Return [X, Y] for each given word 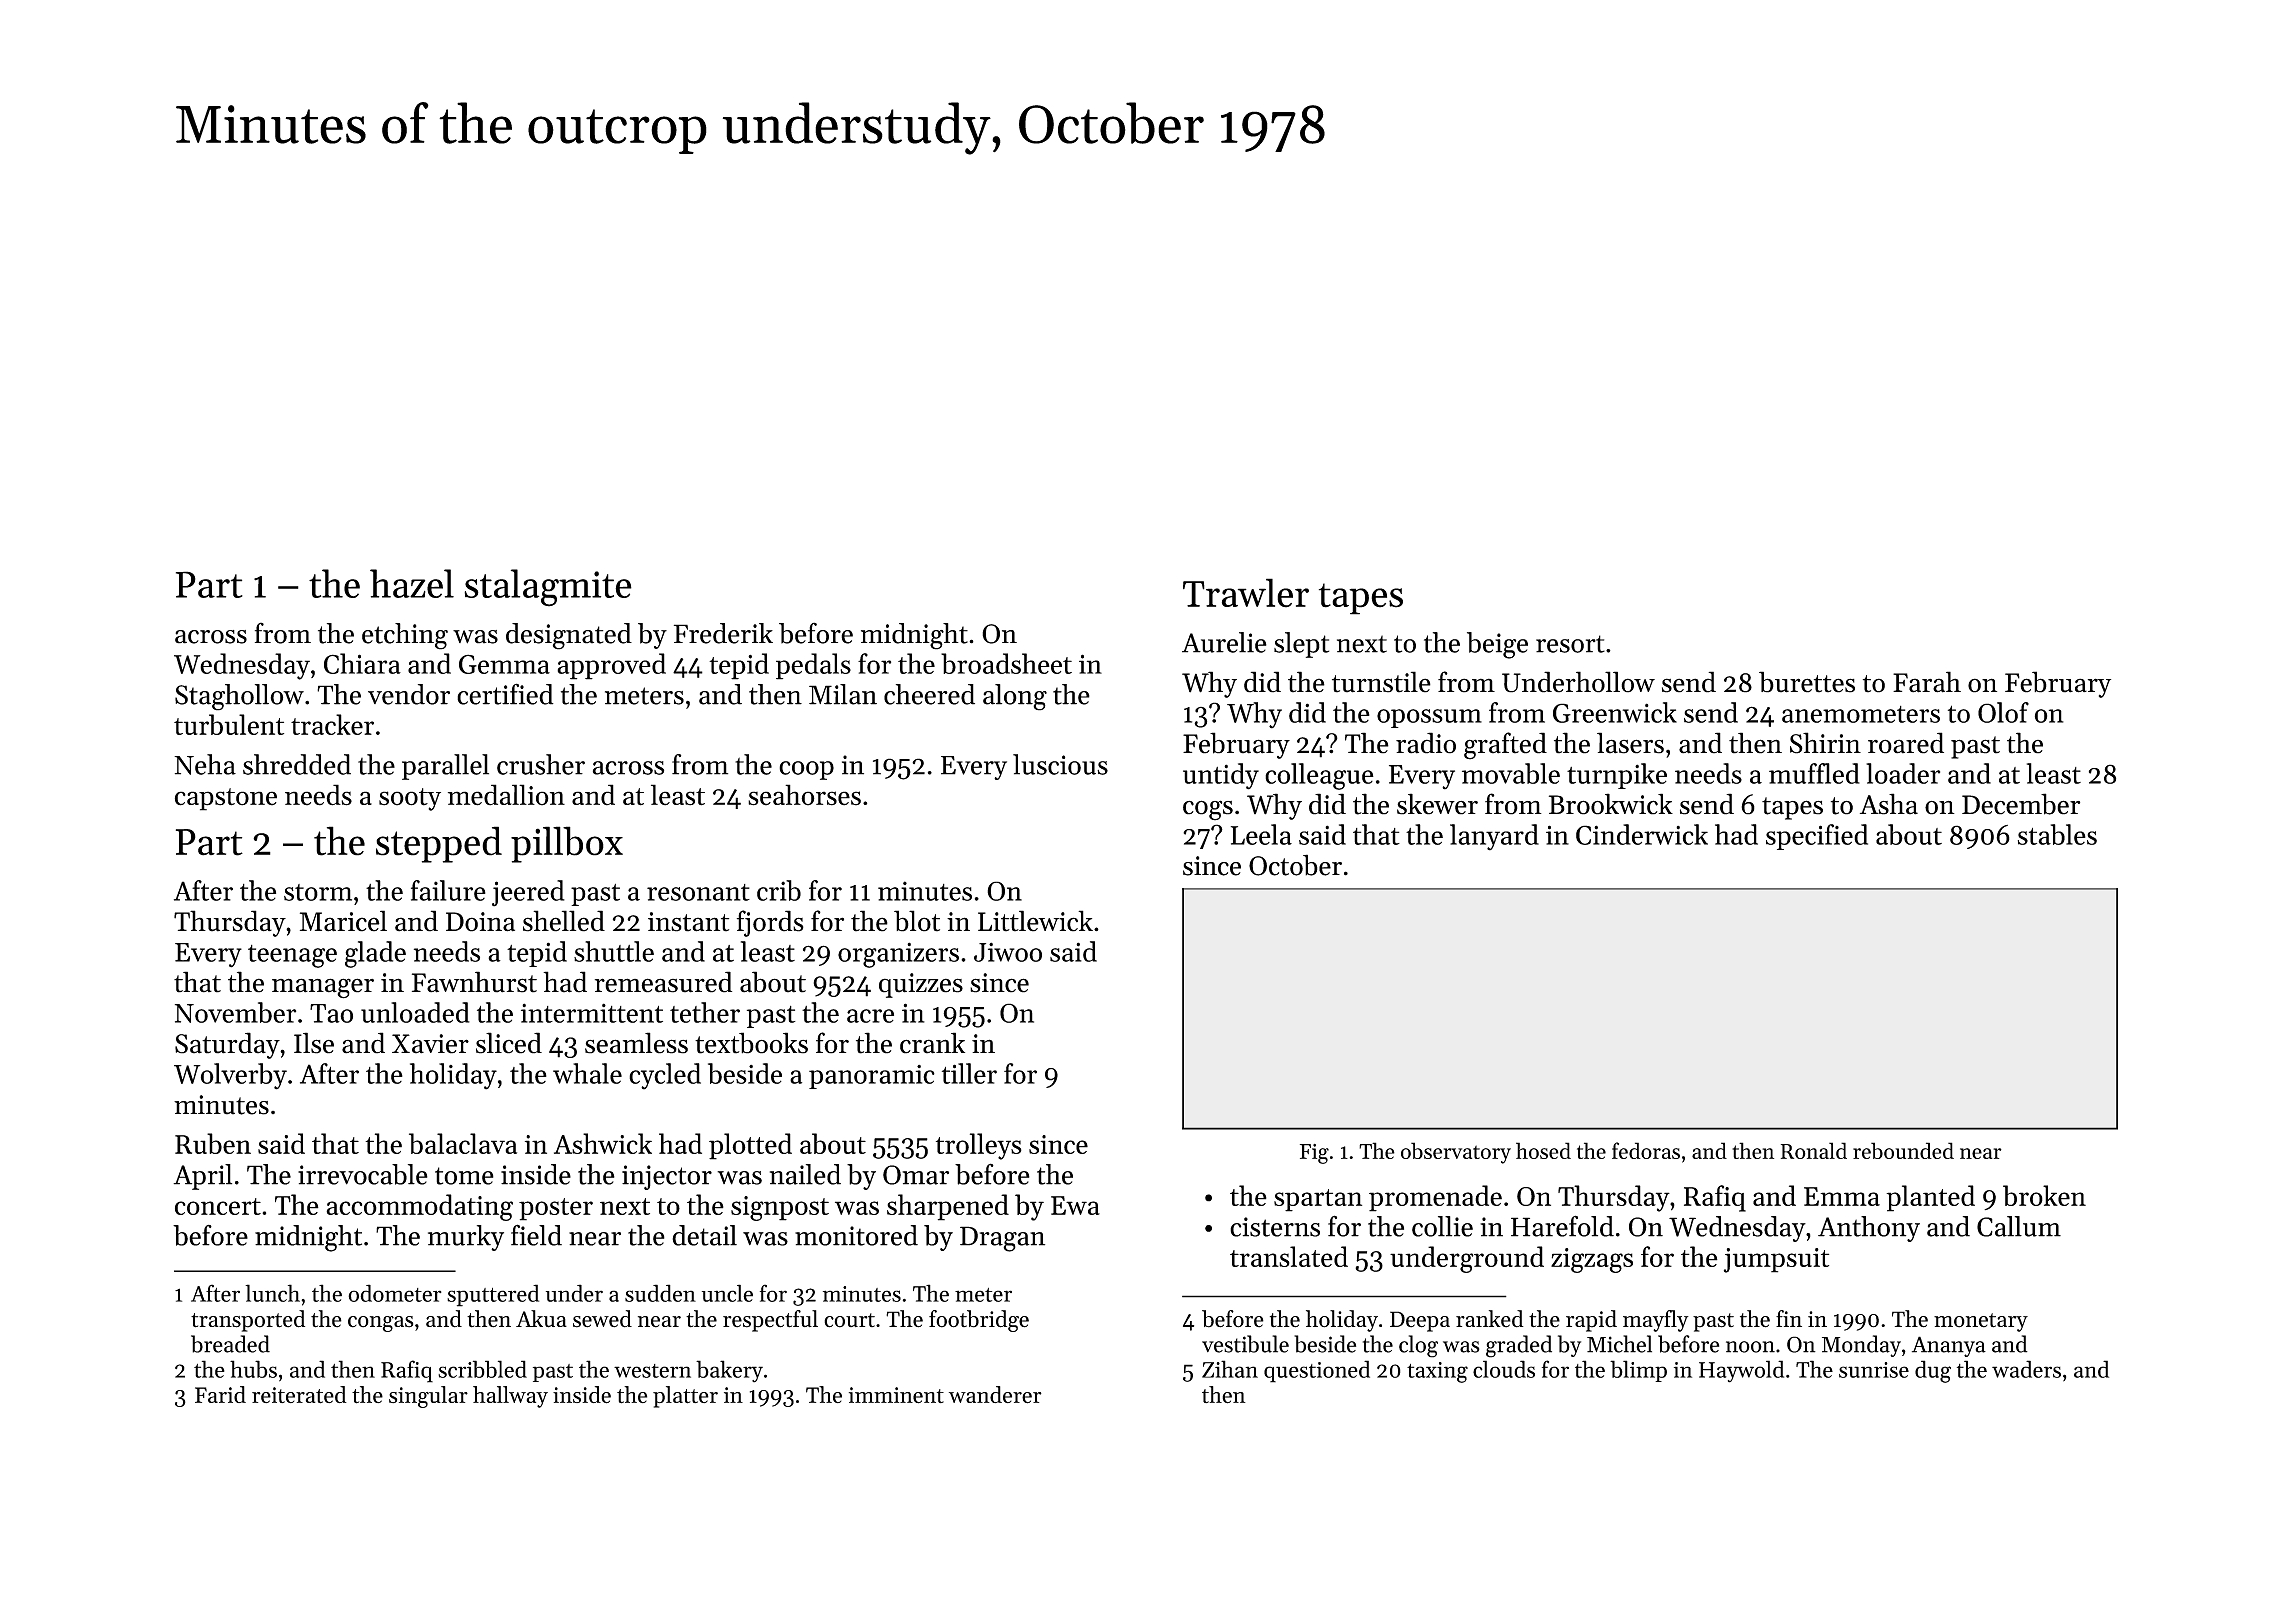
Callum [2019, 1226]
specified [1817, 837]
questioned [1317, 1371]
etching [405, 636]
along [1015, 697]
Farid [220, 1394]
